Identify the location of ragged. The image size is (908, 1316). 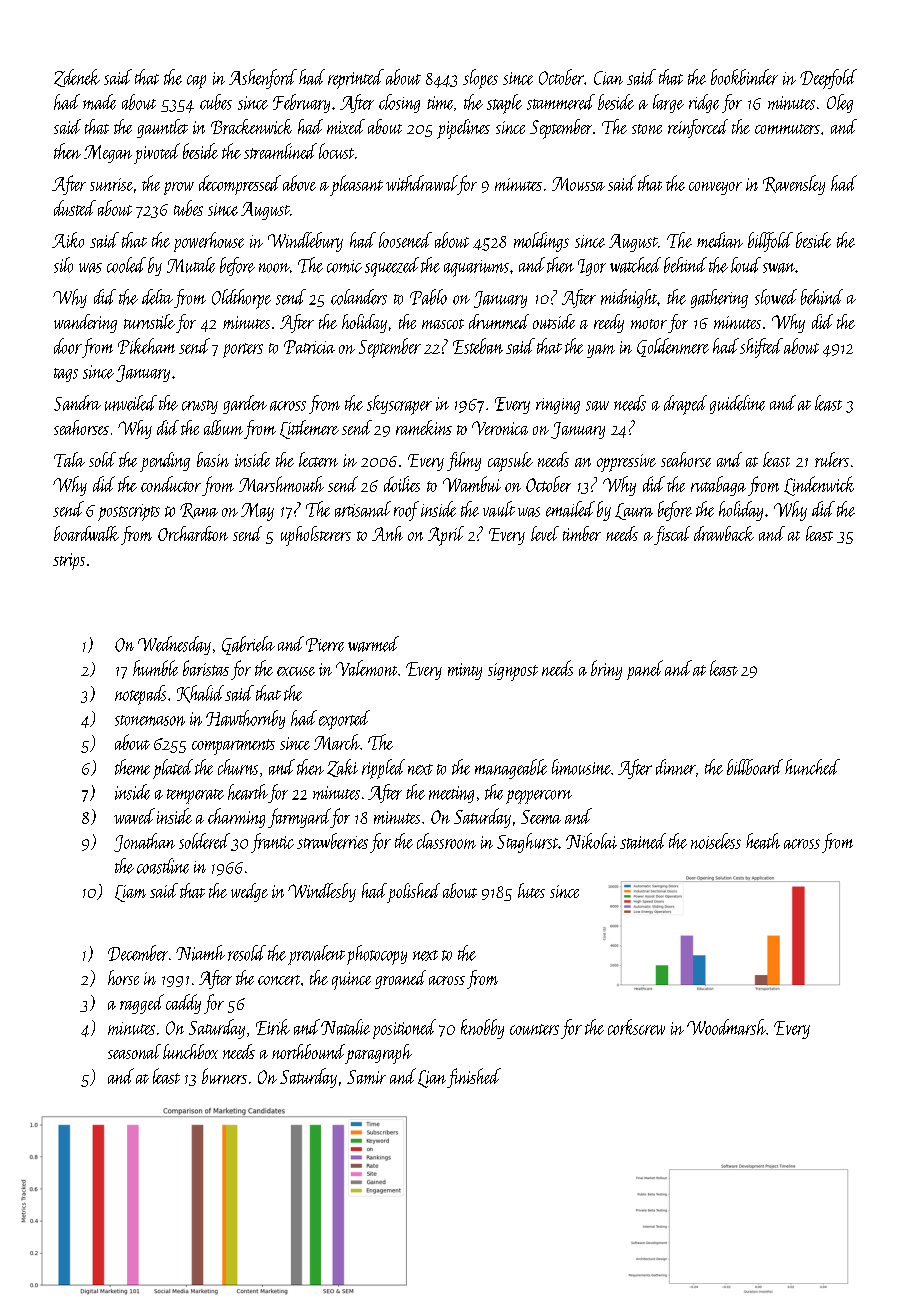
(142, 1004).
